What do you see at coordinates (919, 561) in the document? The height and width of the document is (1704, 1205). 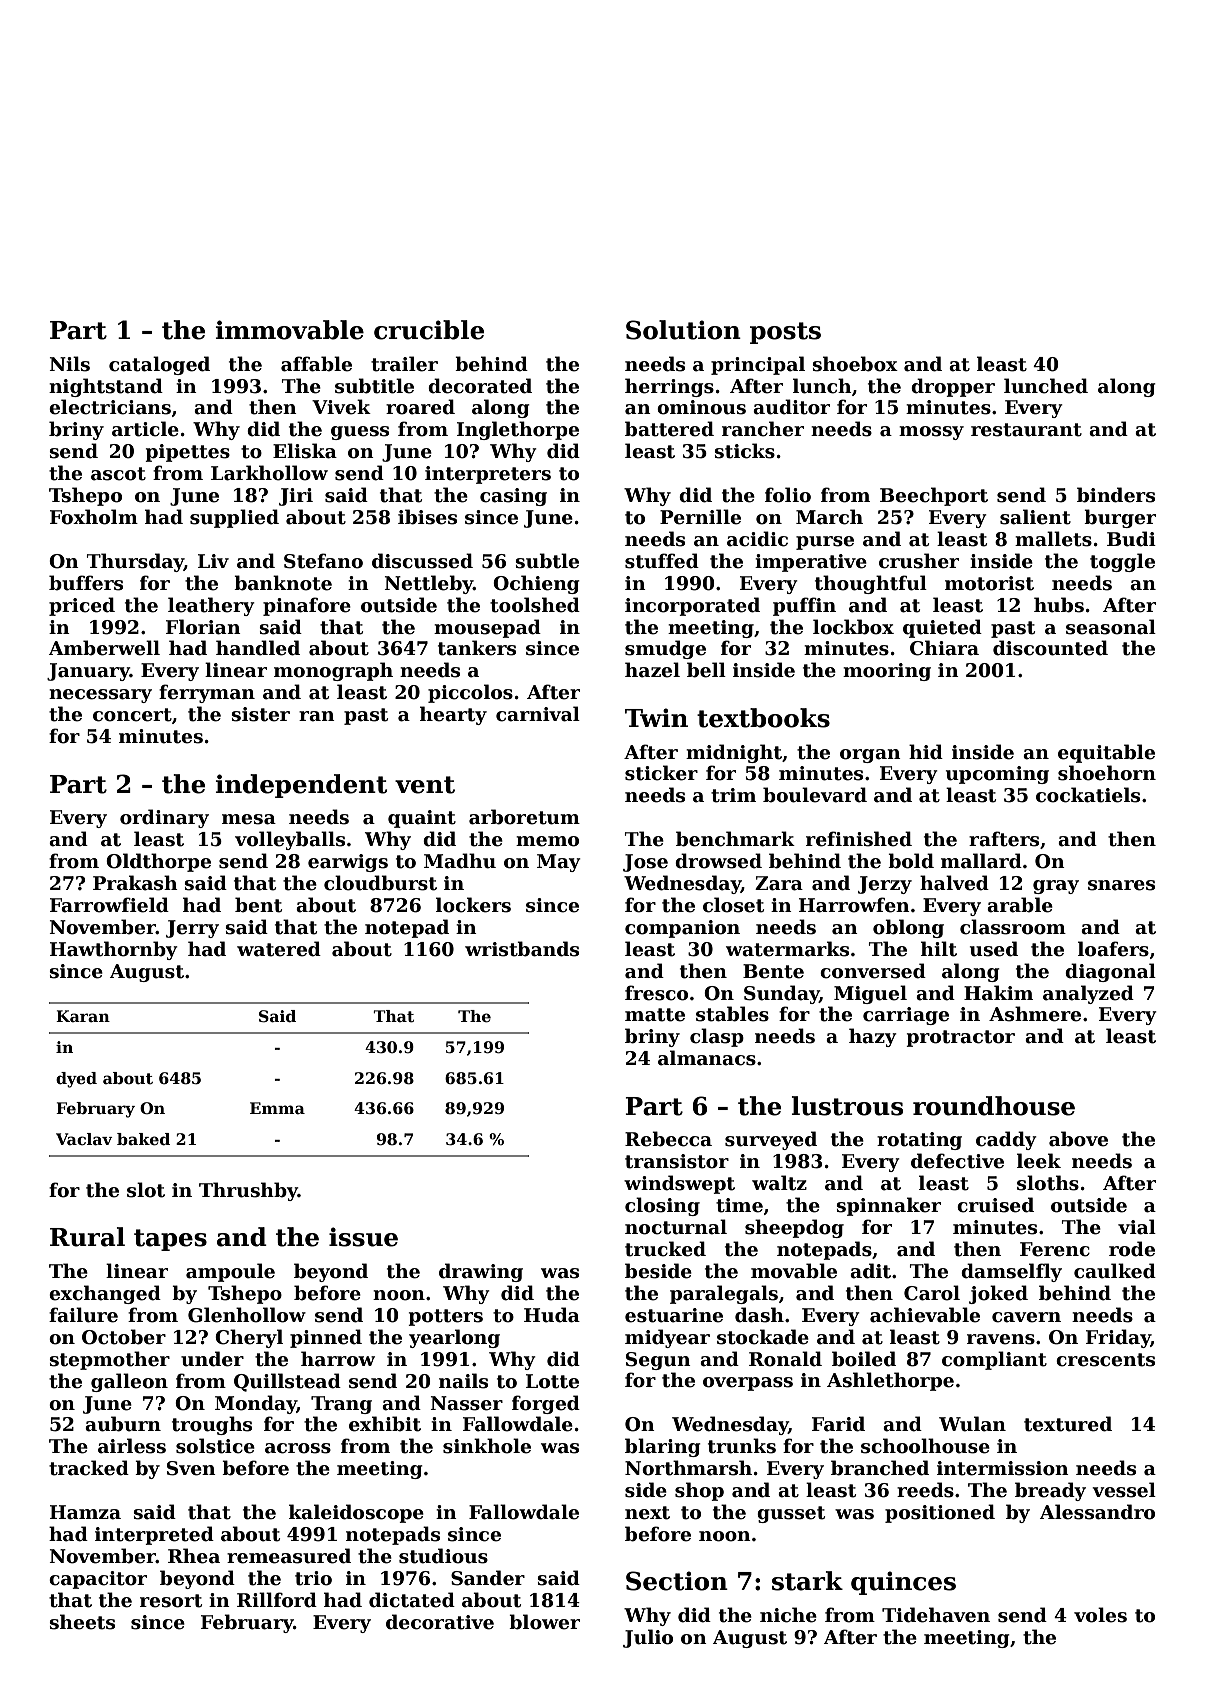 I see `crusher` at bounding box center [919, 561].
